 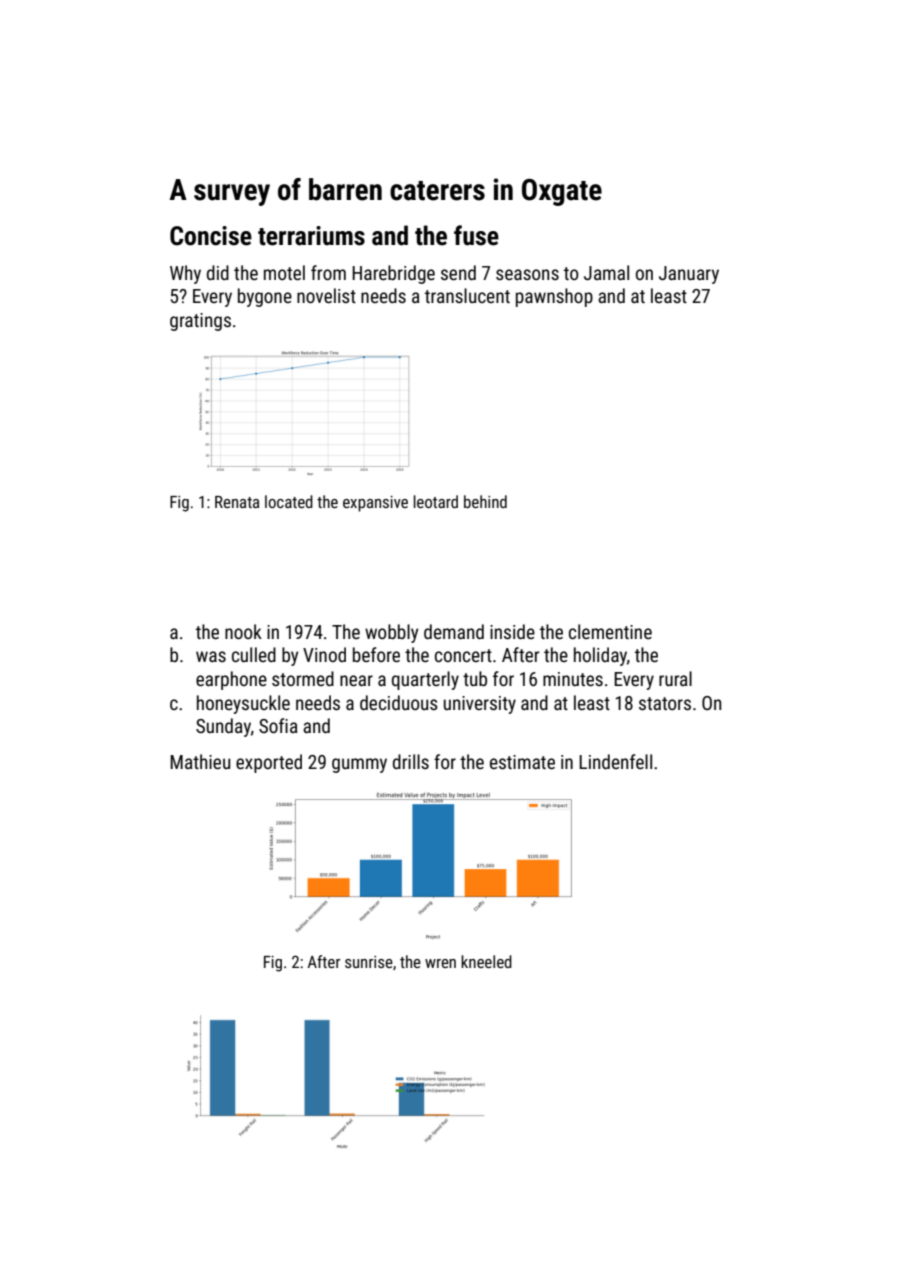 I want to click on university, so click(x=480, y=705).
